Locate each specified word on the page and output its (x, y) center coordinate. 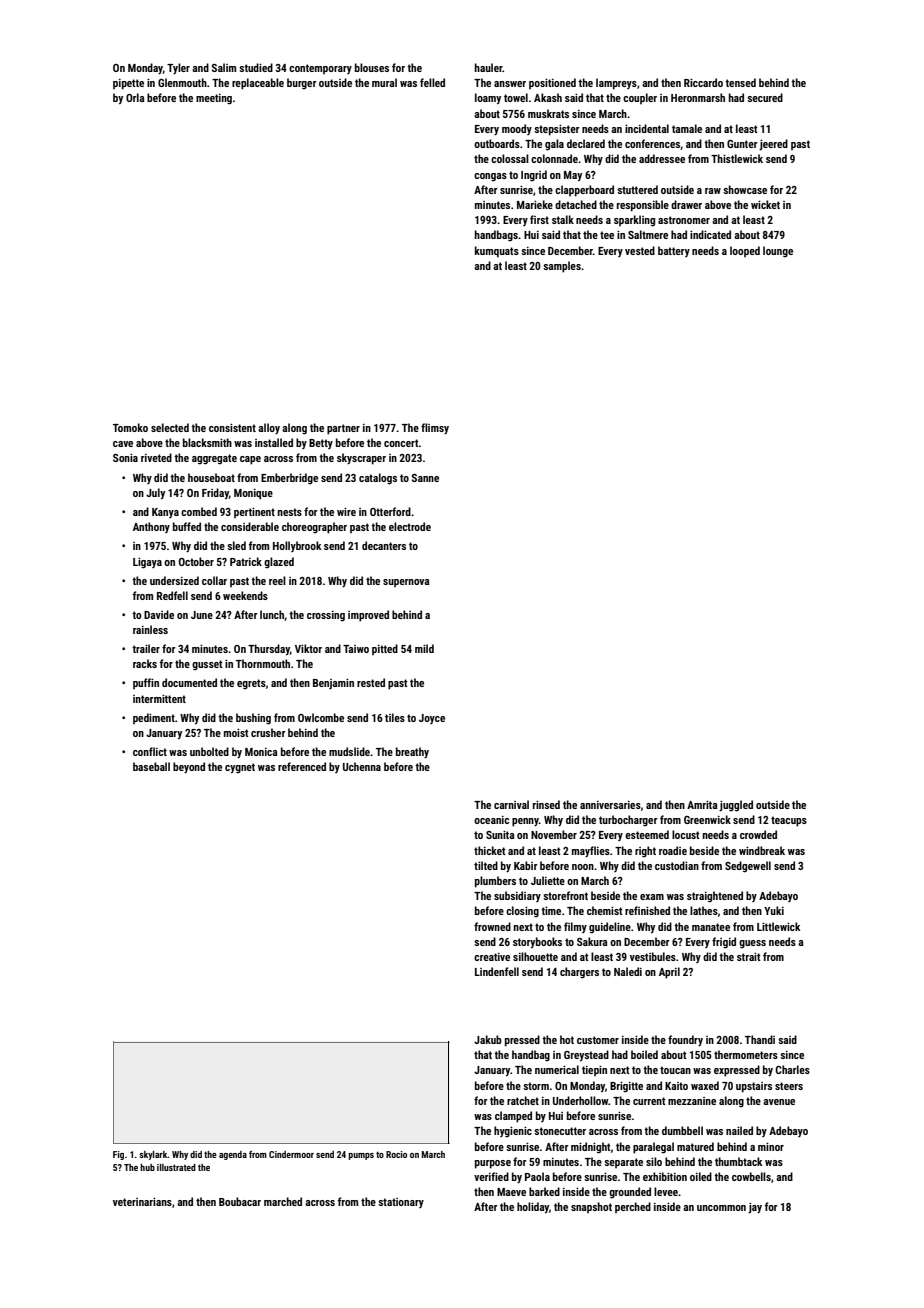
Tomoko (130, 427)
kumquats (497, 252)
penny (525, 822)
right (645, 851)
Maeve (511, 1192)
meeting (214, 99)
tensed (740, 82)
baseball (151, 766)
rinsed (546, 804)
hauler (489, 67)
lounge (778, 251)
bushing (253, 719)
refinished (647, 910)
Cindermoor (291, 1154)
